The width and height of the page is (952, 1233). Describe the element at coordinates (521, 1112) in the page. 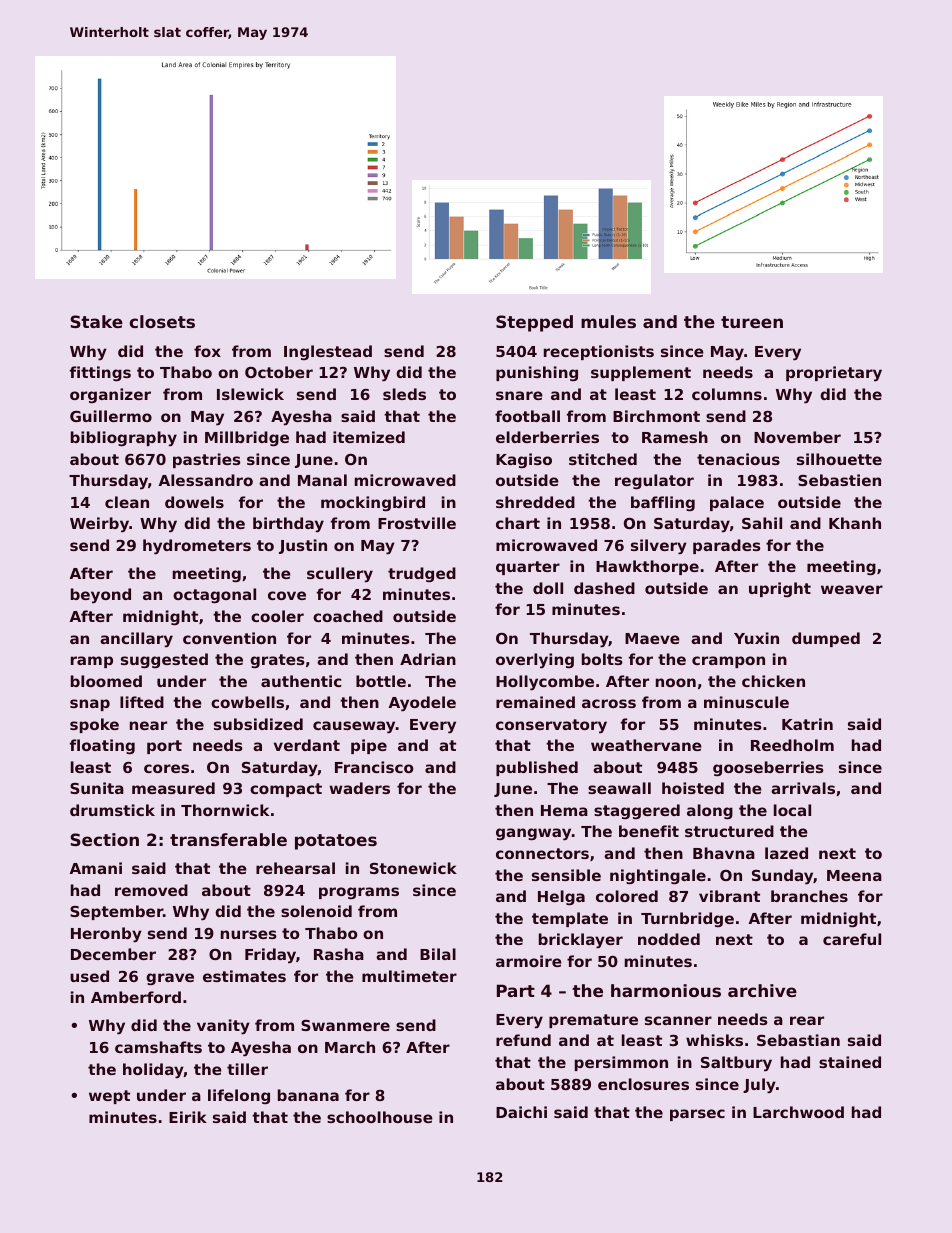

I see `Daichi` at that location.
